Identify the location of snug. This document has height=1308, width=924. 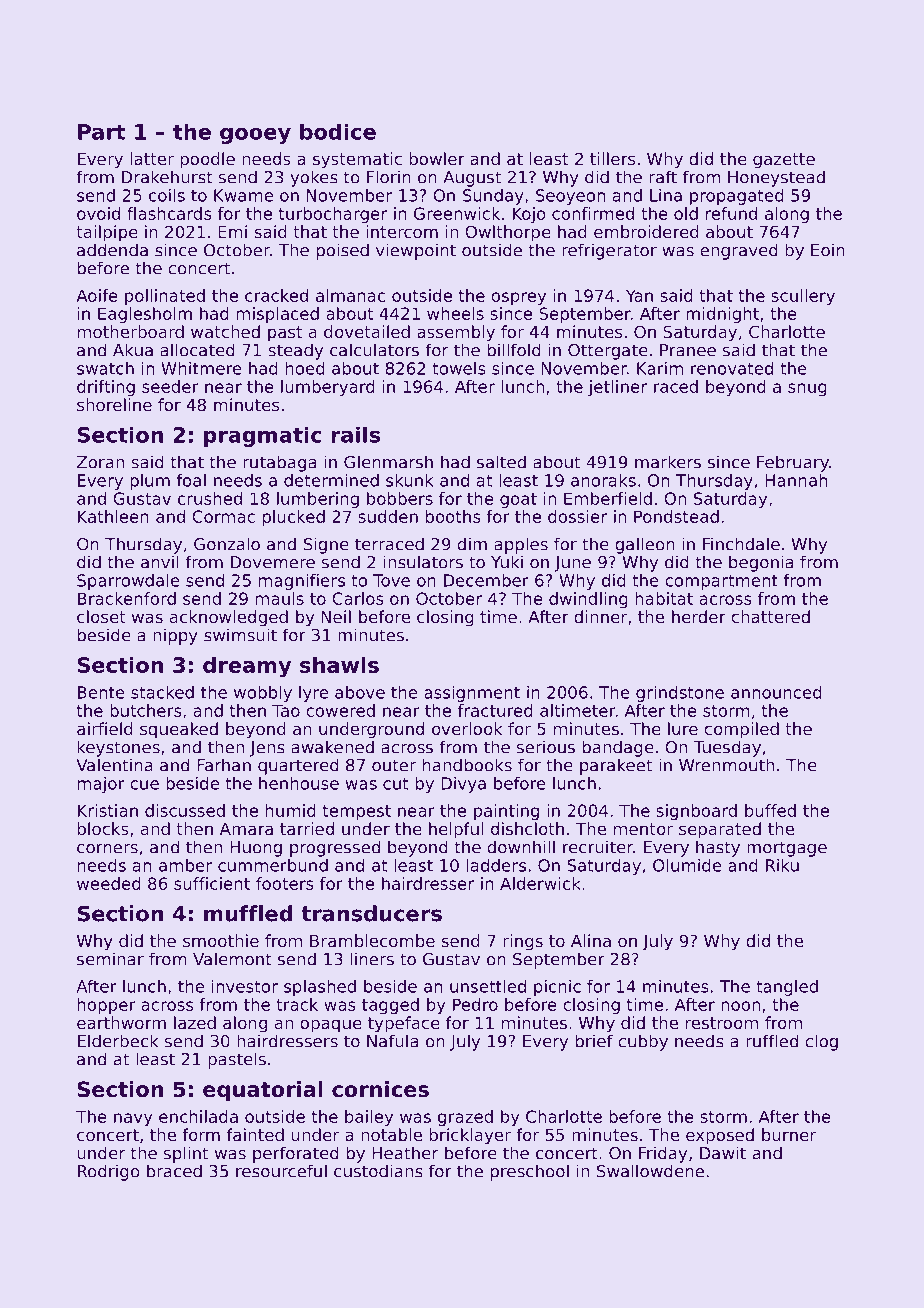
(807, 389).
